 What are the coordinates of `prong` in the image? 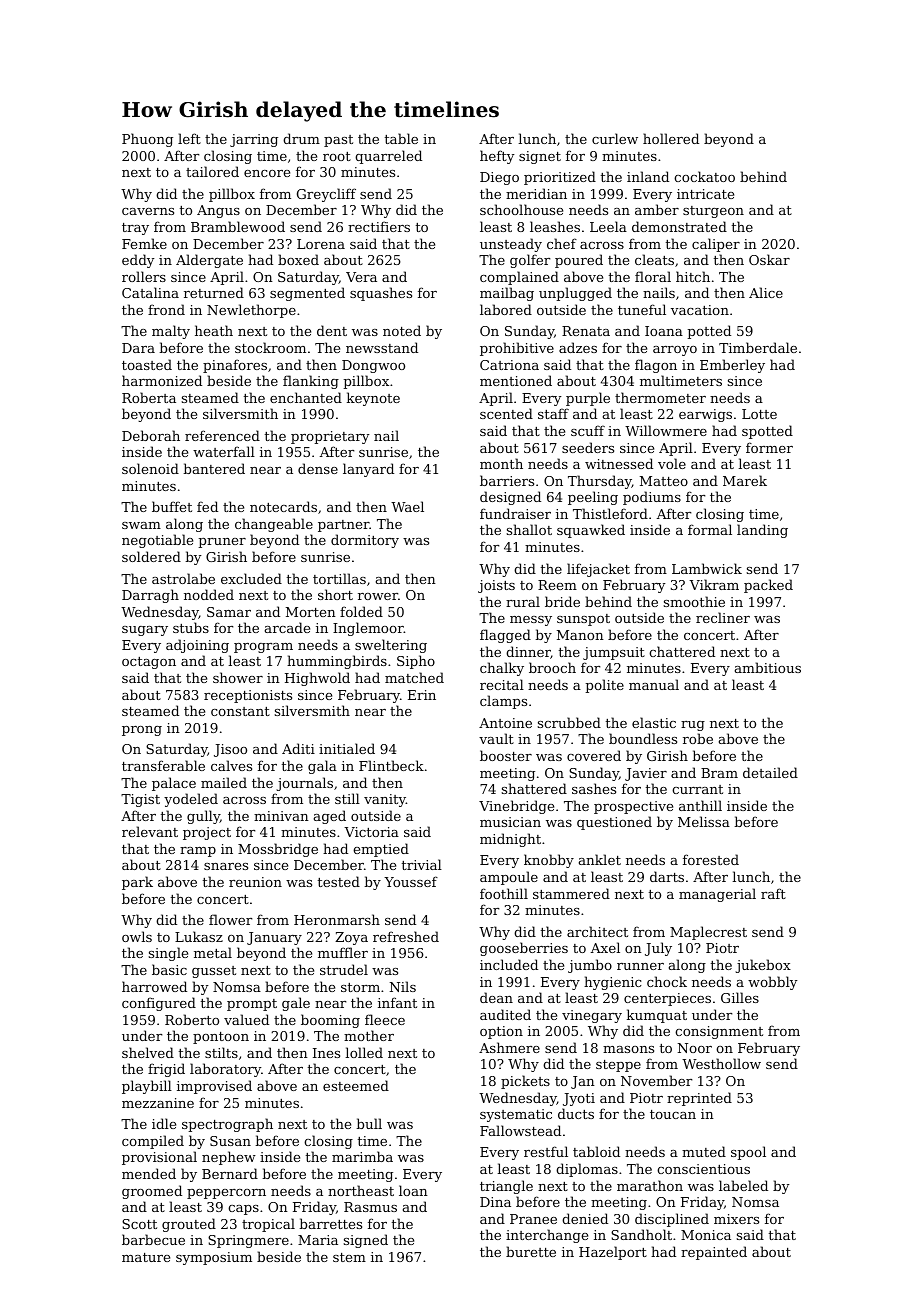 It's located at (142, 731).
